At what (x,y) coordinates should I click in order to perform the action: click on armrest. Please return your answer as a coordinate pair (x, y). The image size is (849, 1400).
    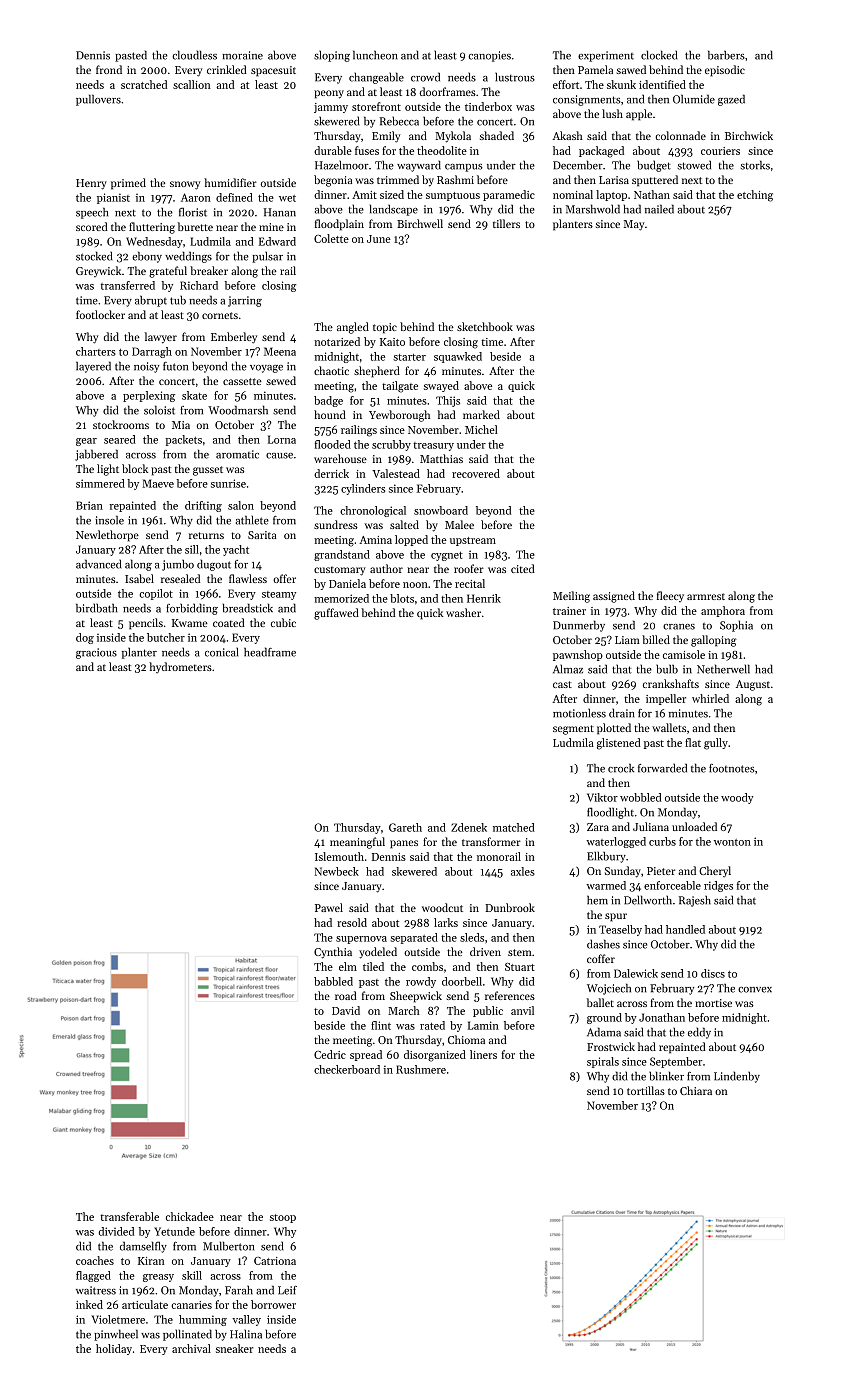
    Looking at the image, I should click on (706, 596).
